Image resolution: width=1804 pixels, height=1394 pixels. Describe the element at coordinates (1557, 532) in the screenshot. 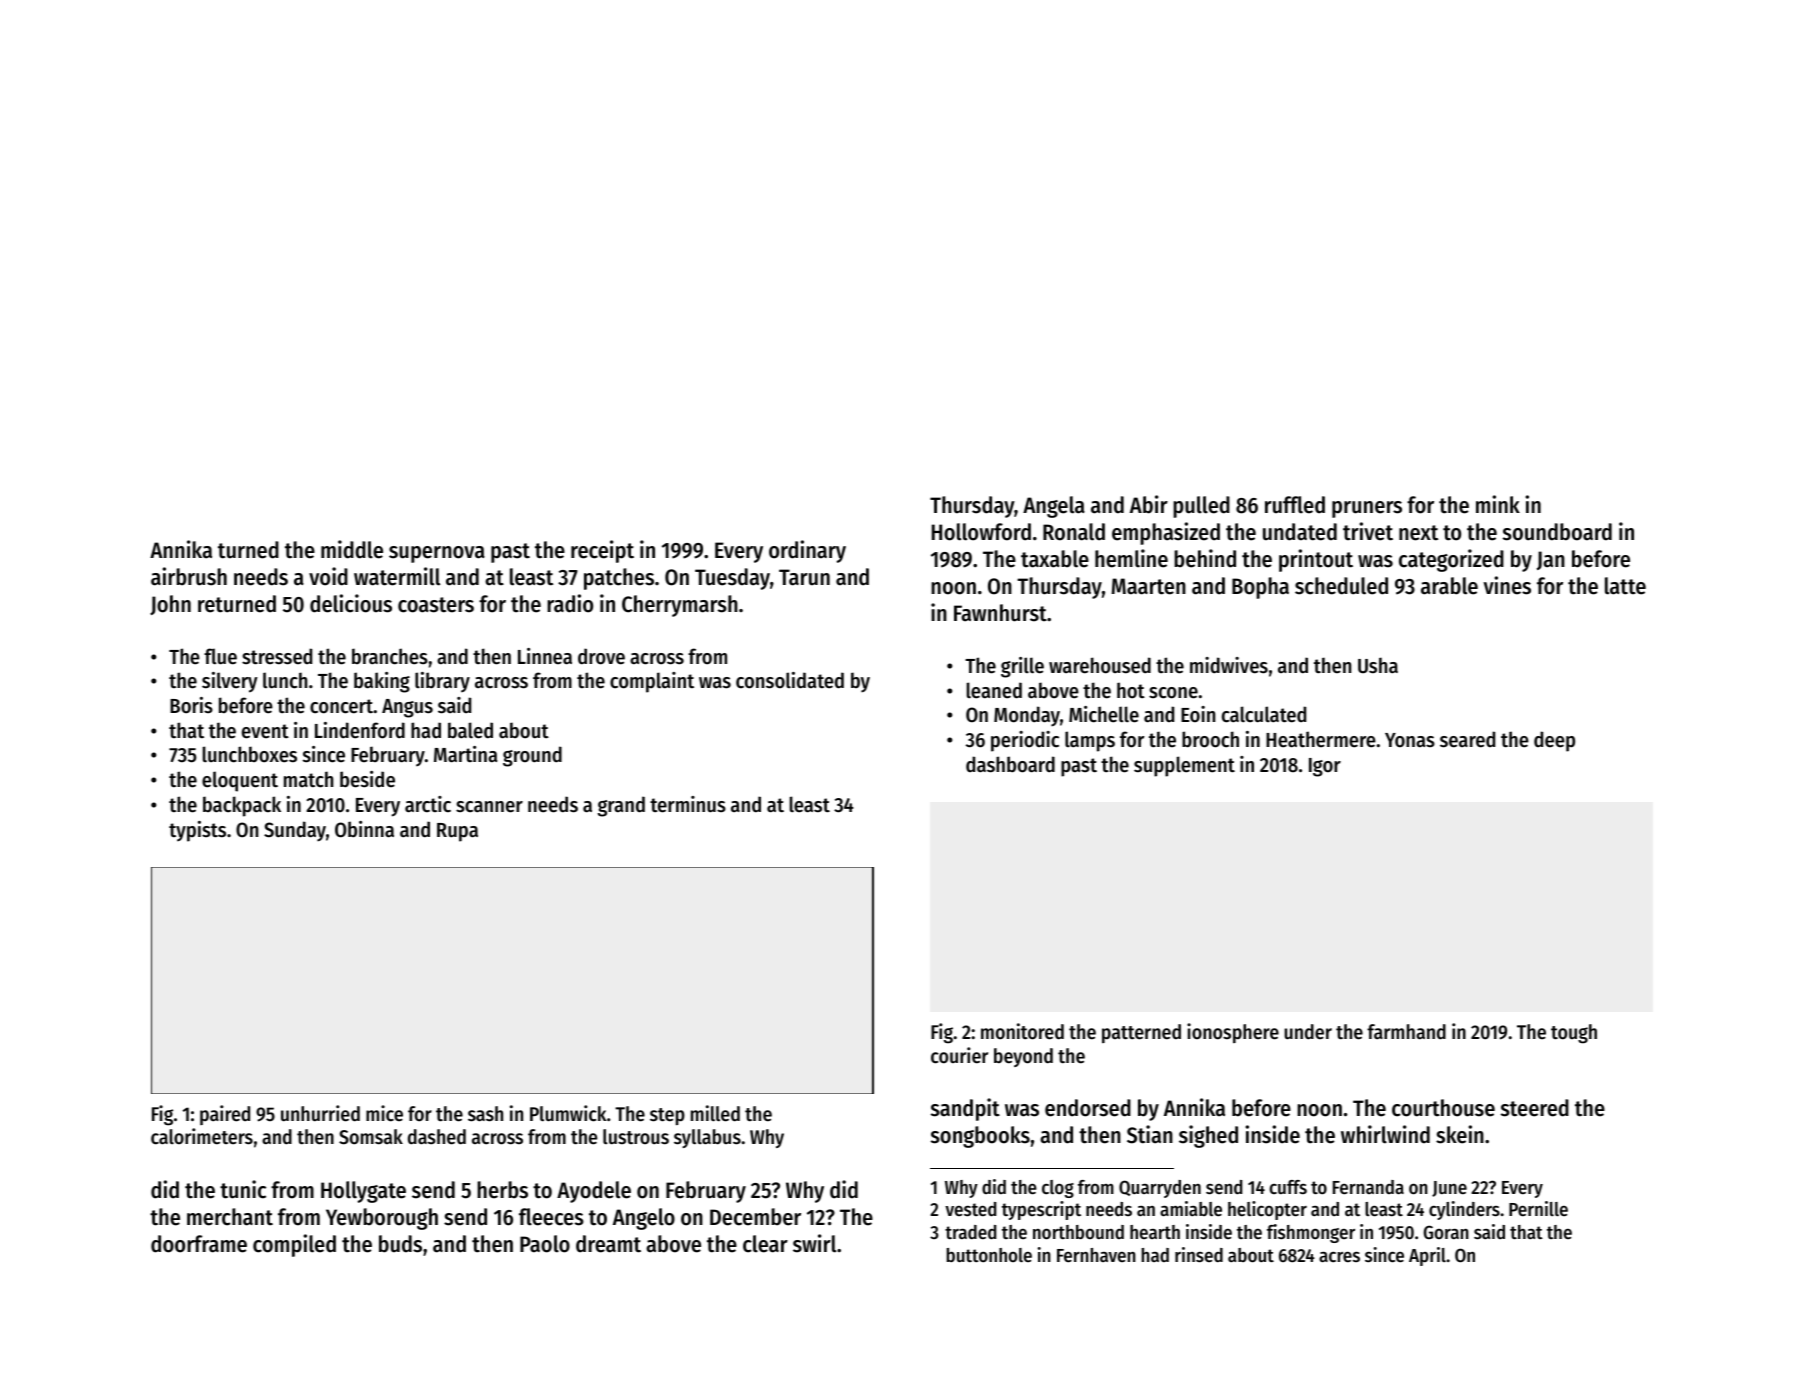

I see `soundboard` at that location.
